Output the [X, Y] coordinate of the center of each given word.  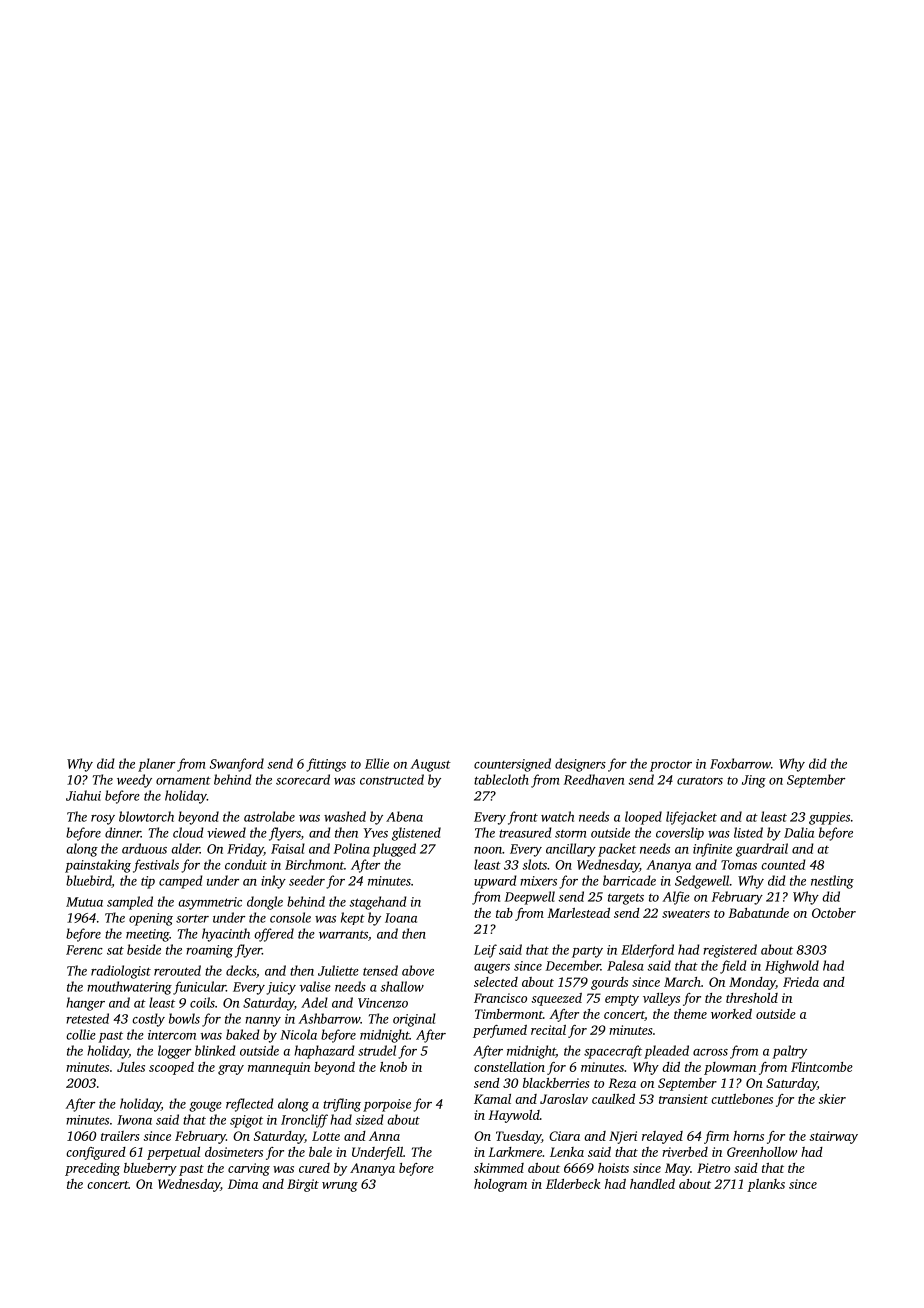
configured [96, 1153]
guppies [829, 818]
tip [148, 882]
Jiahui [83, 795]
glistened [416, 834]
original [414, 1020]
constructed [392, 779]
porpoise [387, 1105]
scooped [171, 1068]
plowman [730, 1068]
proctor [671, 766]
